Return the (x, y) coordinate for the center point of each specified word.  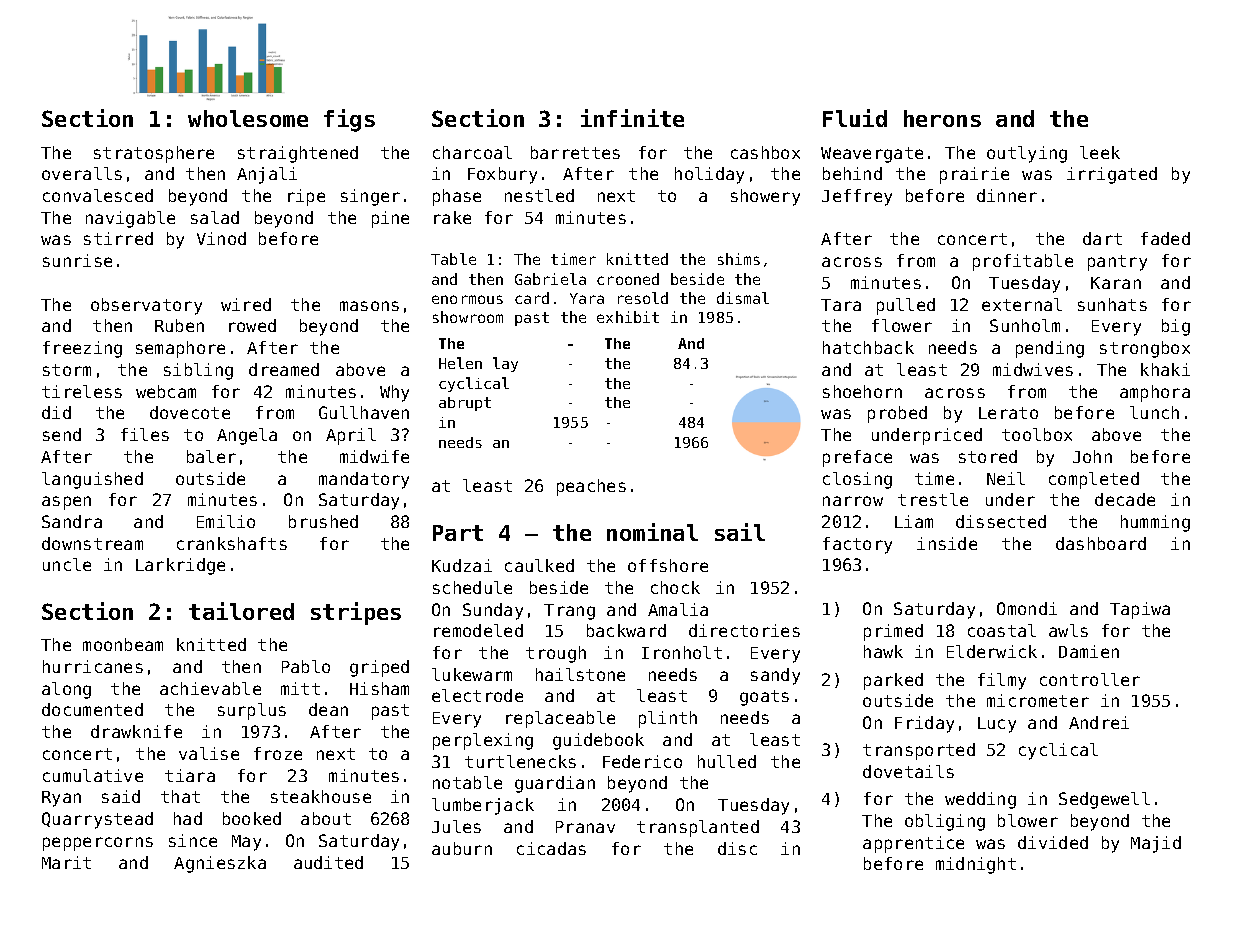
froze (278, 753)
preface (857, 458)
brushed (323, 521)
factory (857, 545)
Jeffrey (857, 197)
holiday (709, 175)
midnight (976, 865)
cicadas (551, 848)
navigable (130, 219)
